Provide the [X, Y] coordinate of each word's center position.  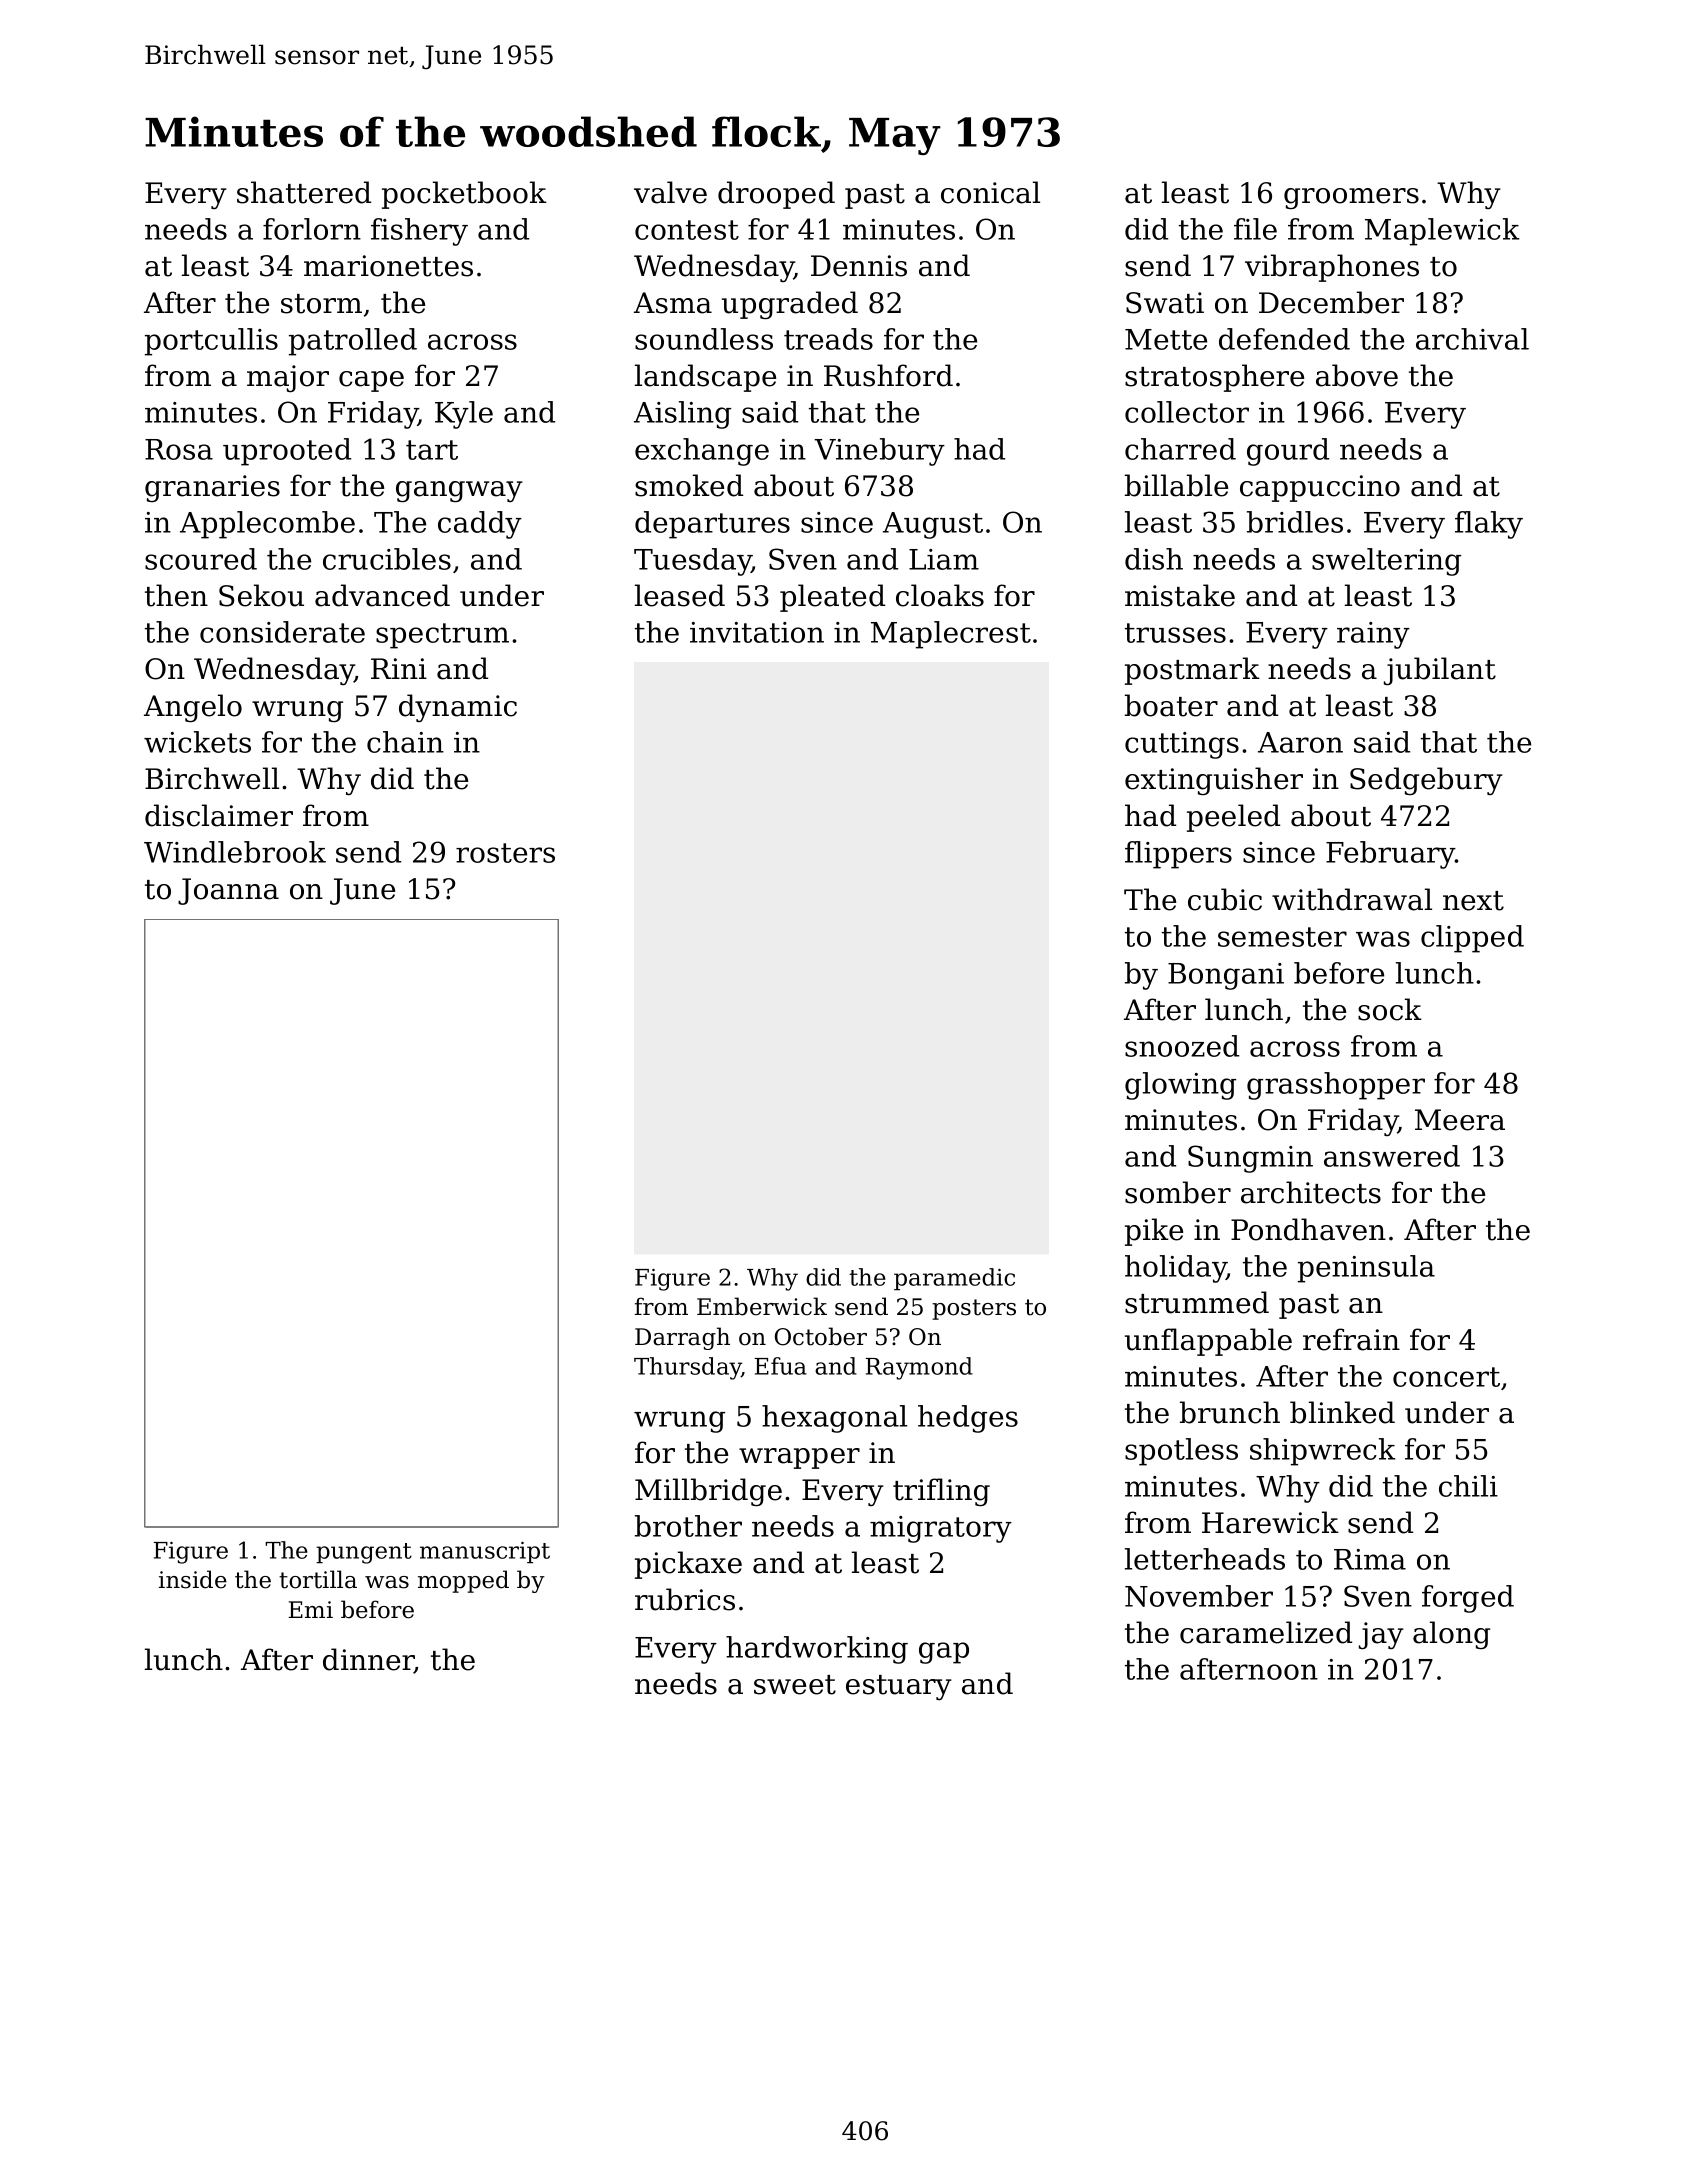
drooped [776, 195]
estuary [899, 1687]
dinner [368, 1660]
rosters [505, 853]
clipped [1472, 939]
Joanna [228, 891]
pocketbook [464, 195]
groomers [1351, 198]
